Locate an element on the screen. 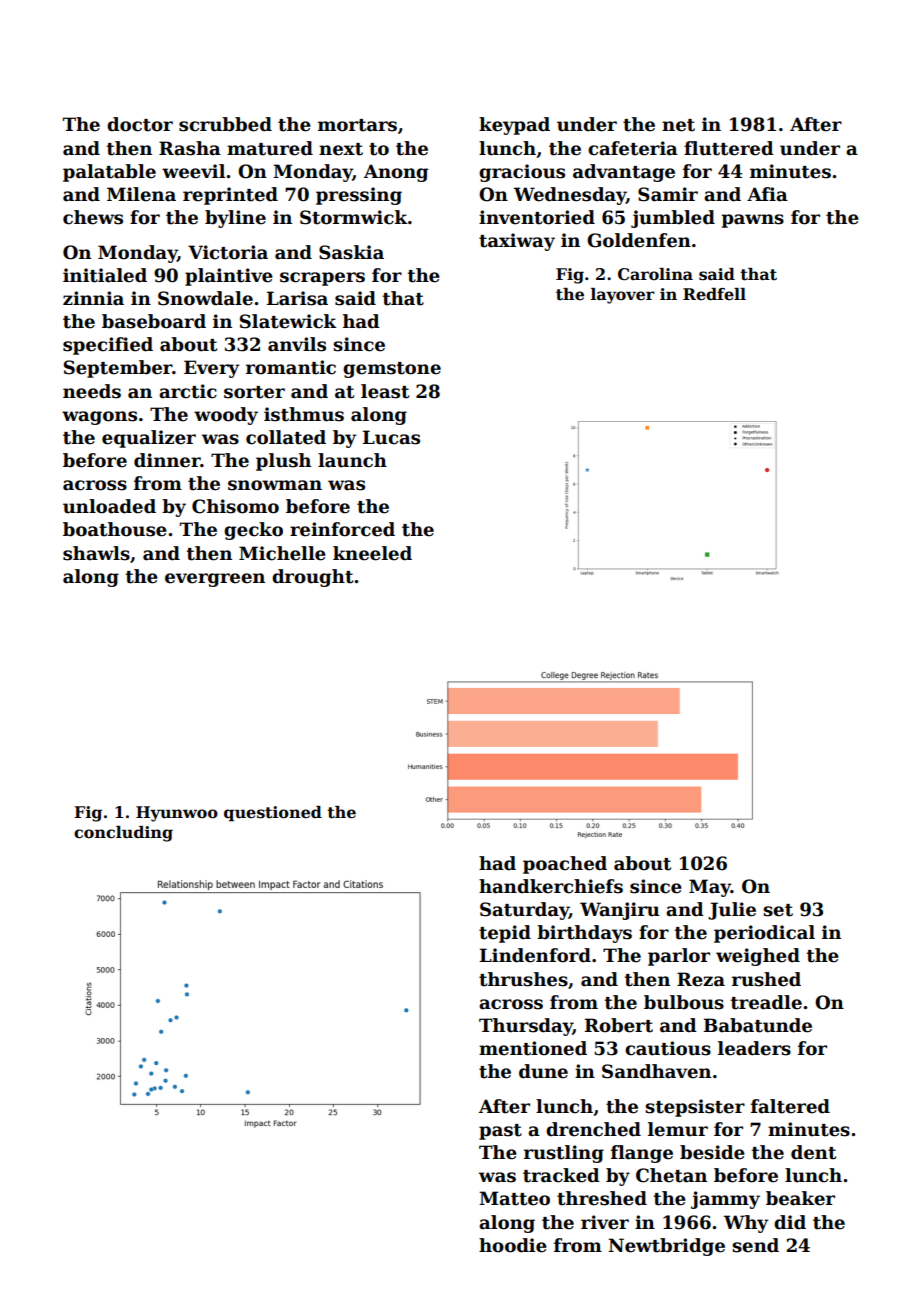 This screenshot has height=1314, width=924. questioned is located at coordinates (273, 814).
